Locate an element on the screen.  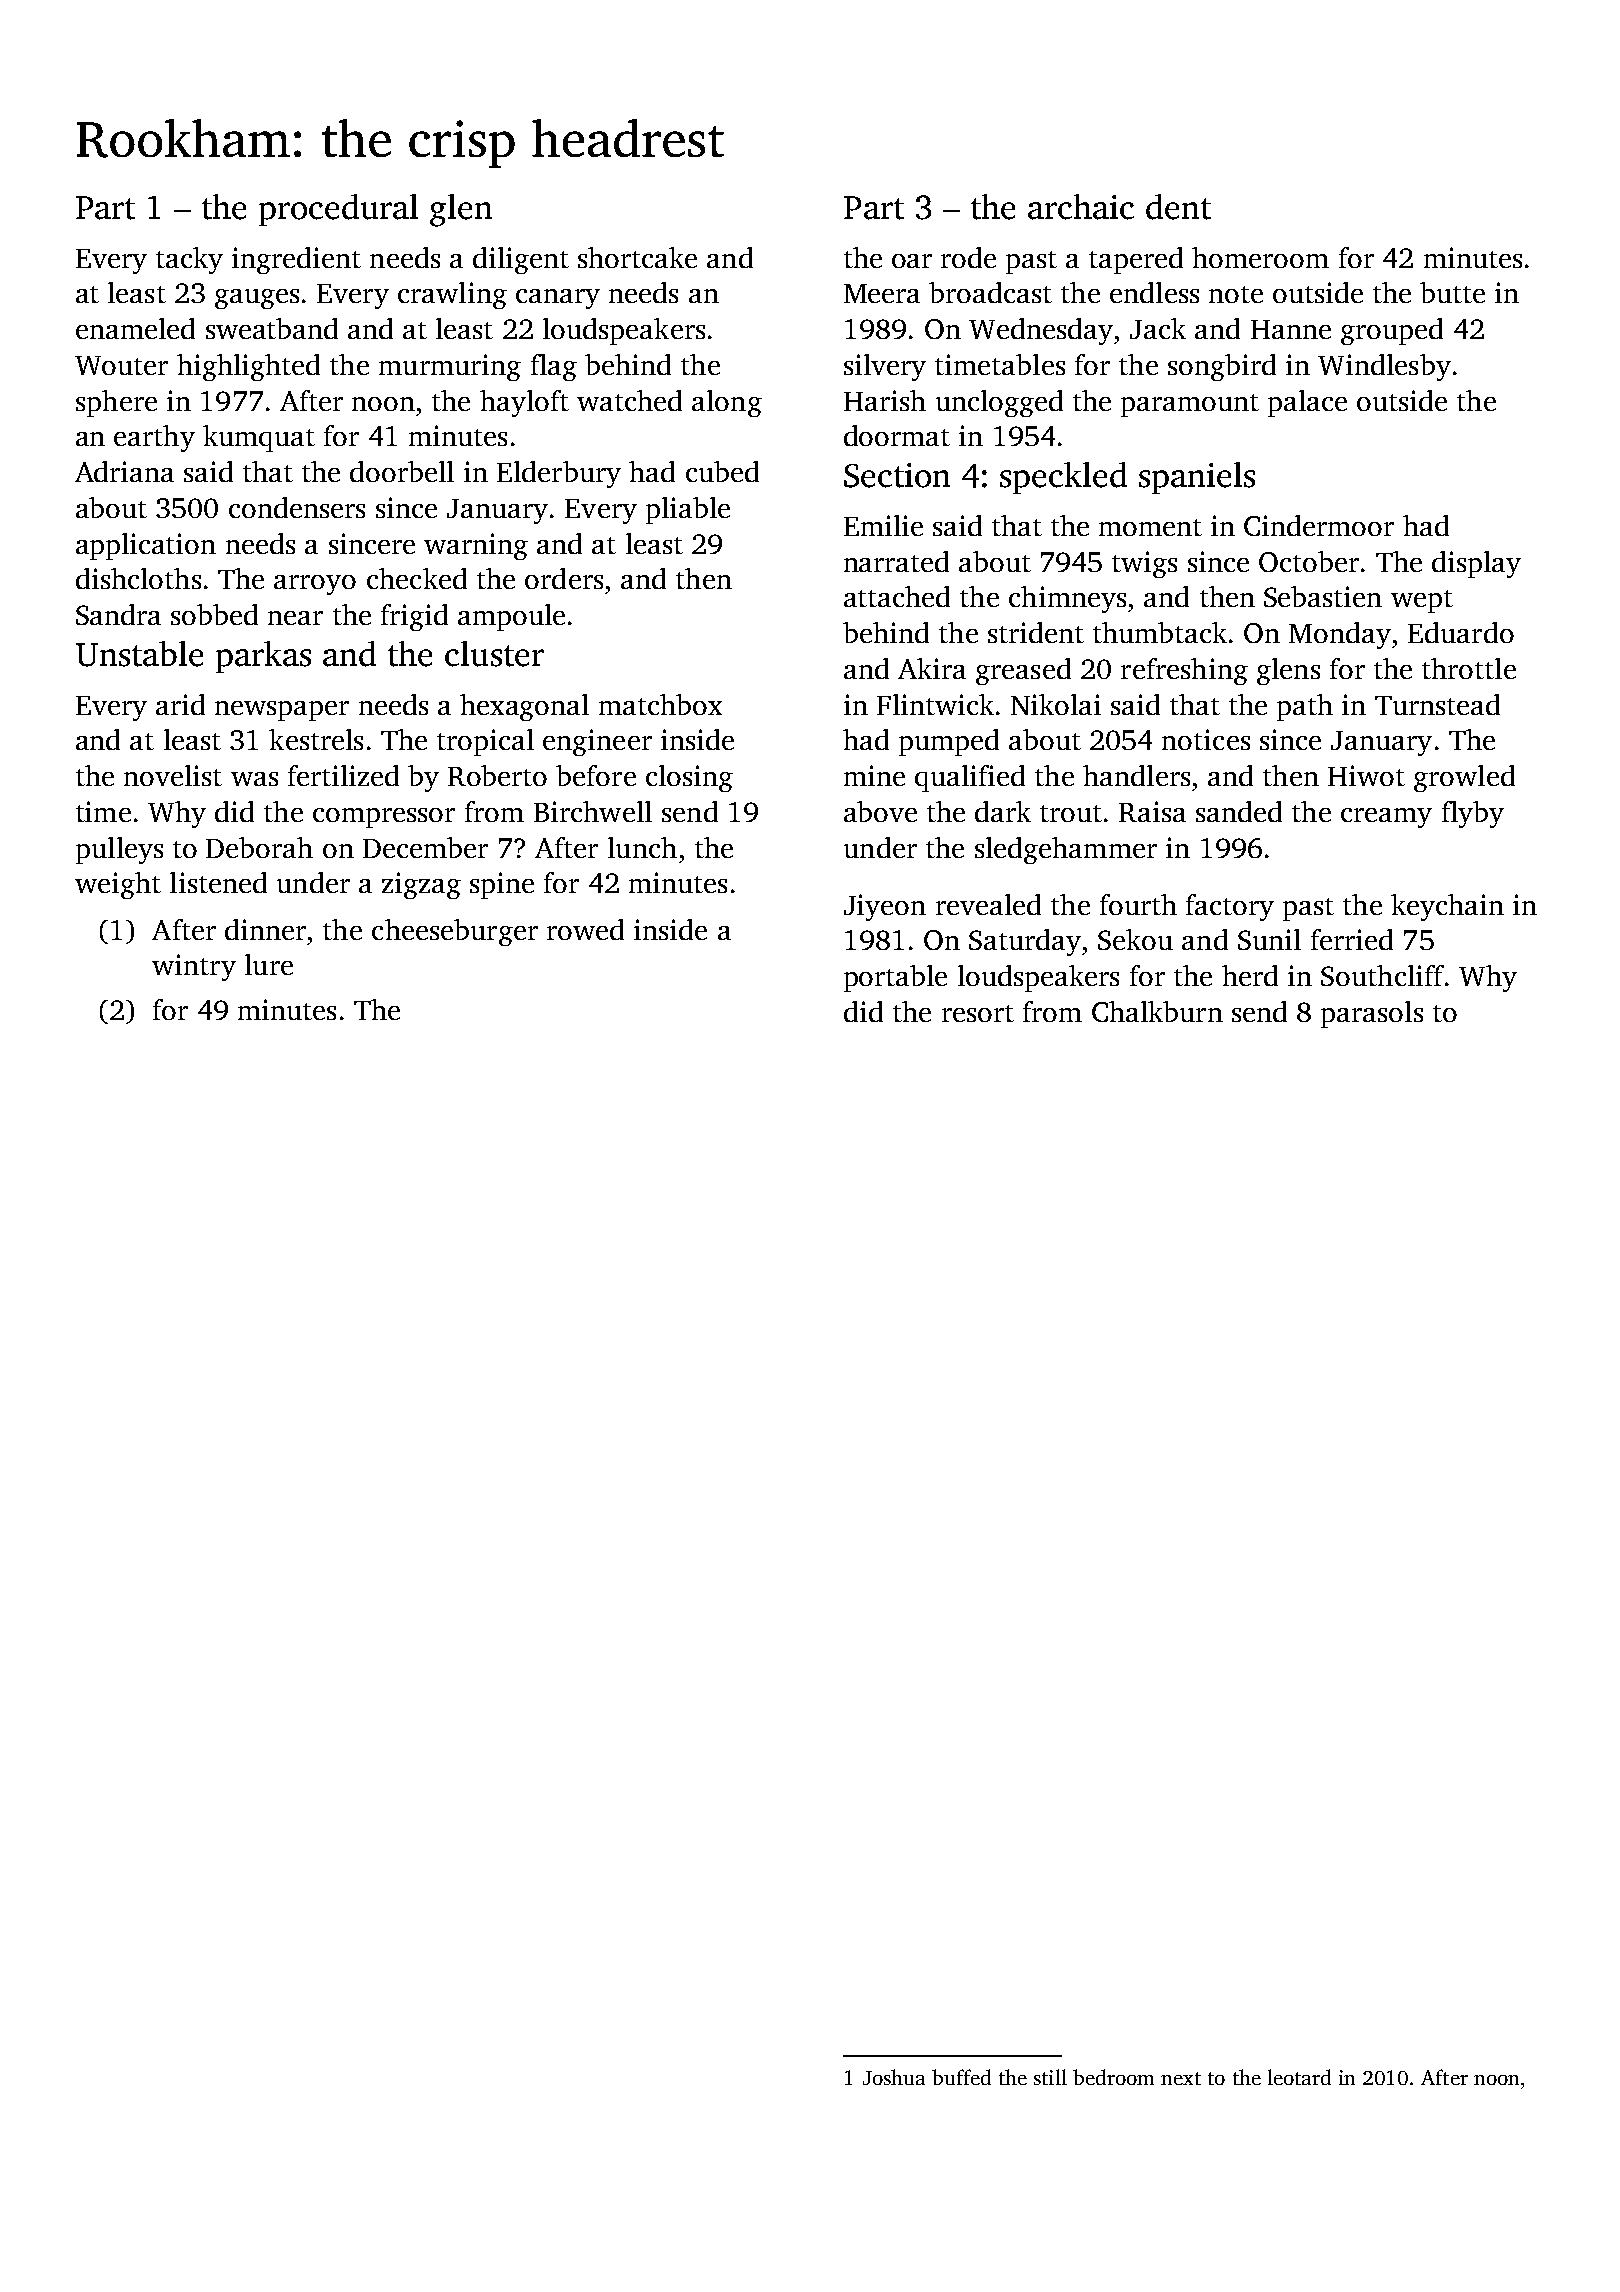
leotard is located at coordinates (1299, 2077).
